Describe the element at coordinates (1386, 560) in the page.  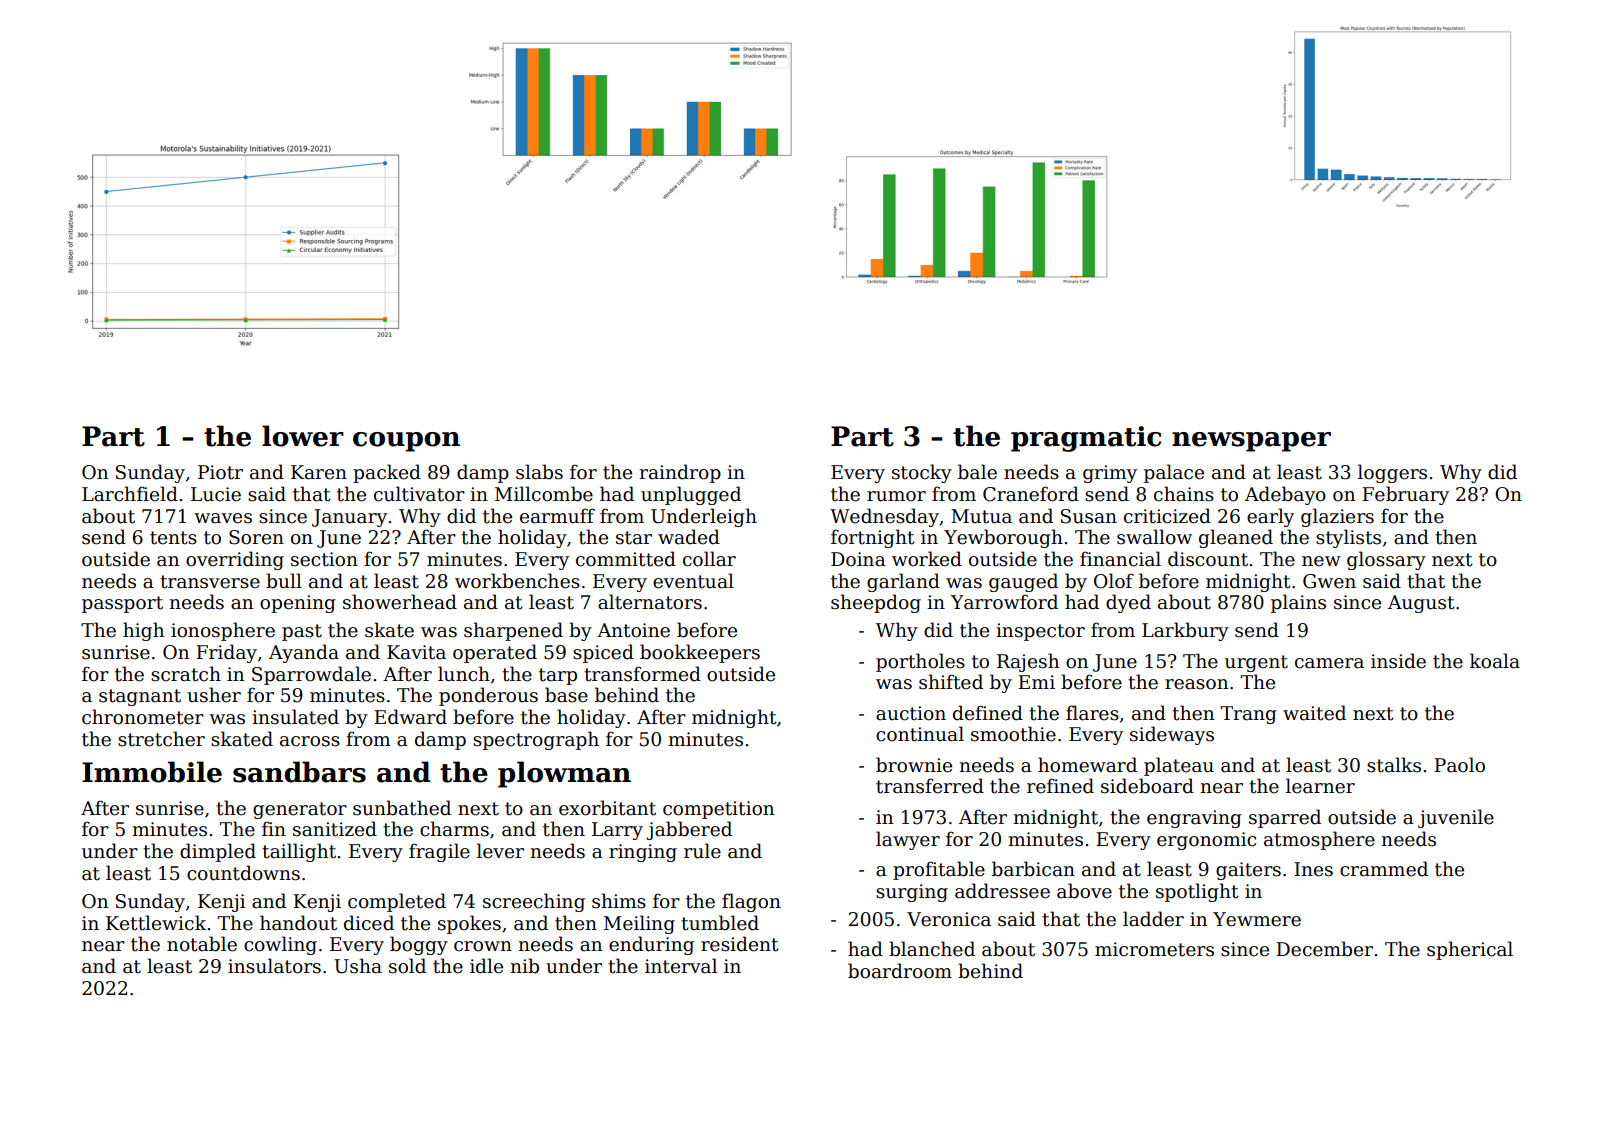
I see `glossary` at that location.
